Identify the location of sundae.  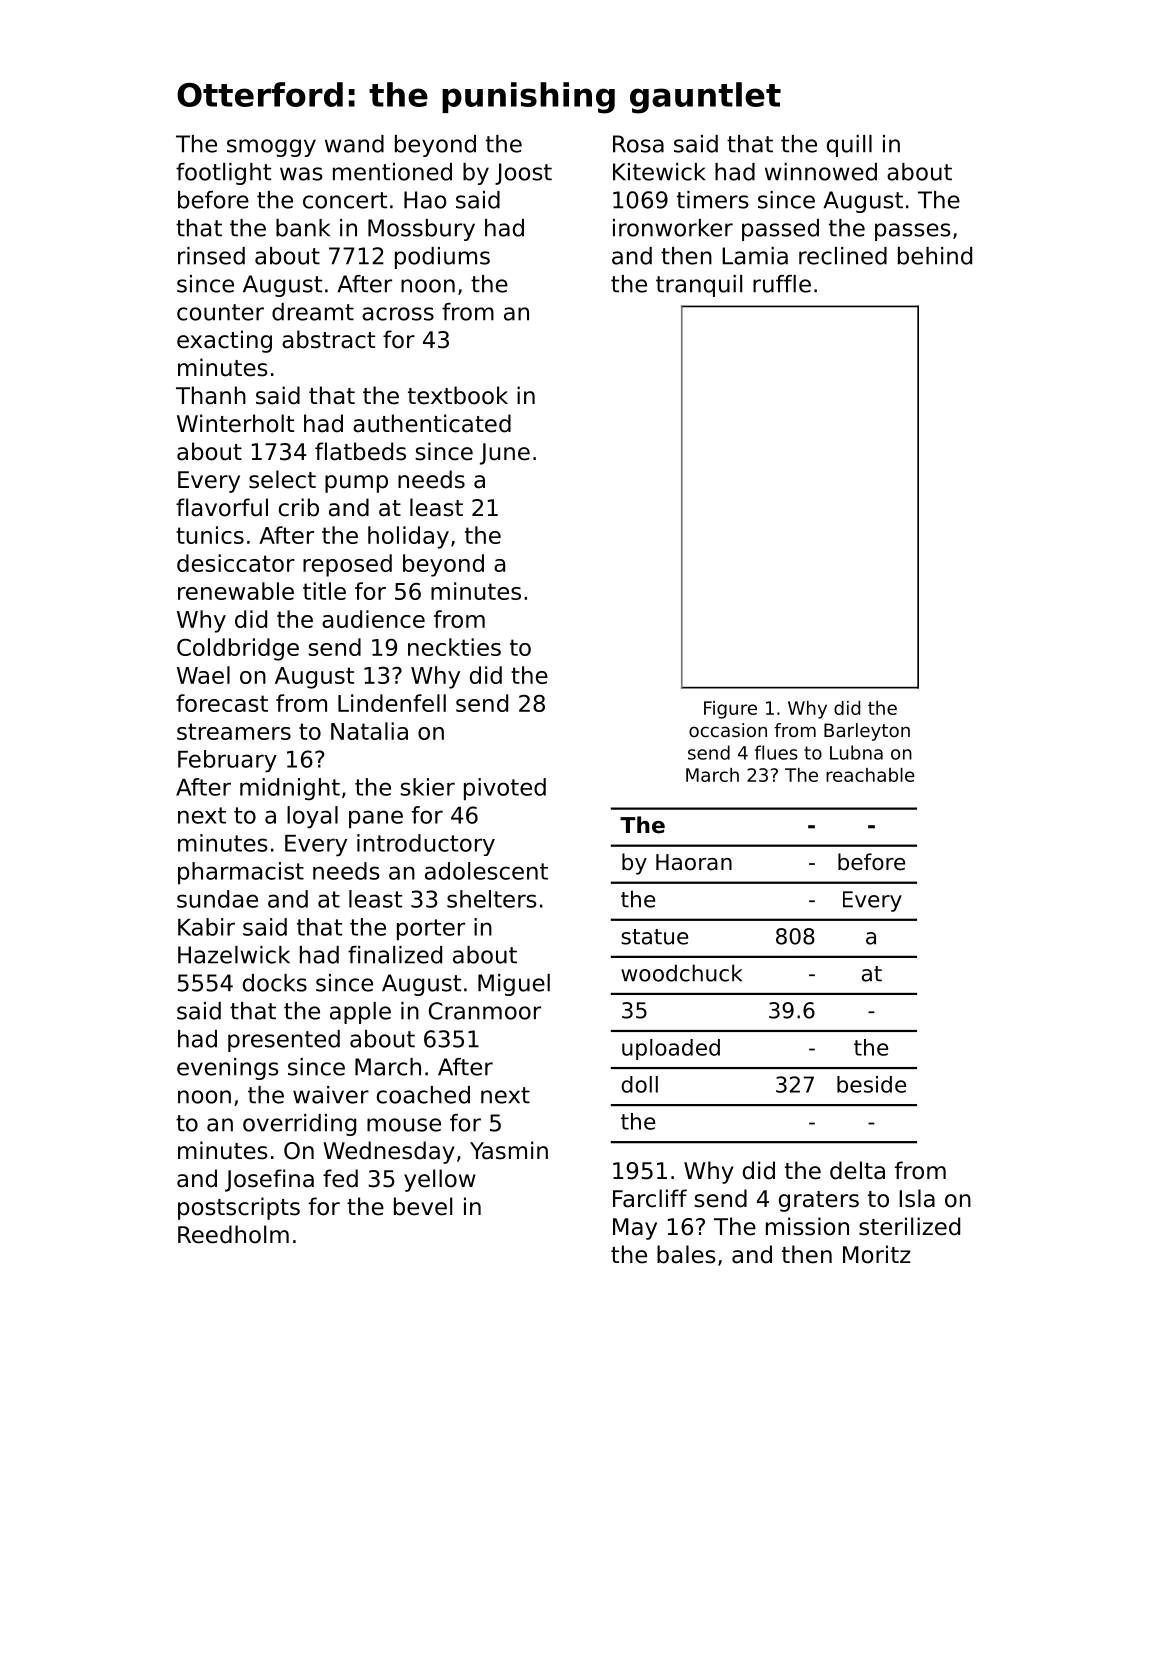
(217, 899).
